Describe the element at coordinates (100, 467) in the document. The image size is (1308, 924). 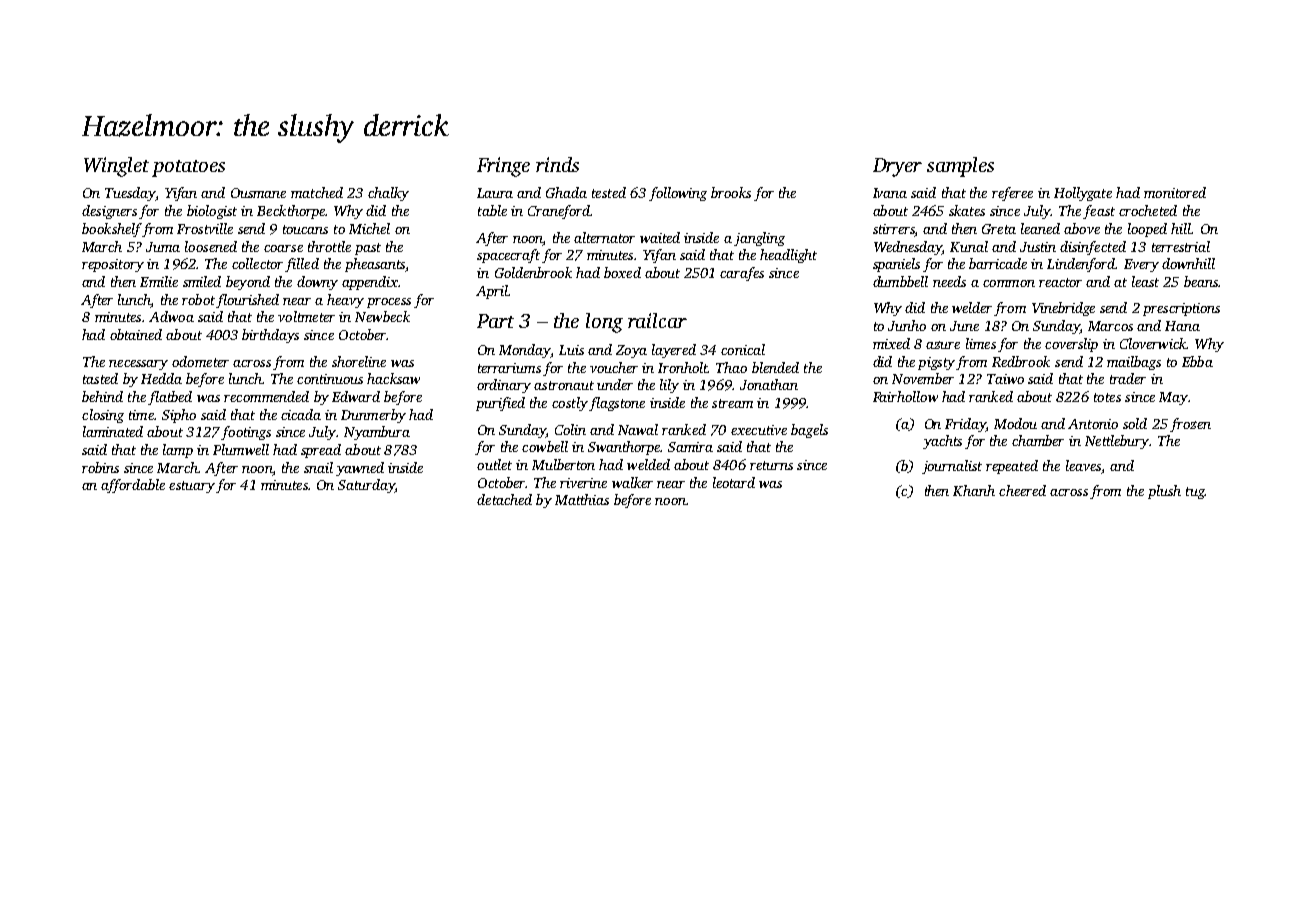
I see `robins` at that location.
